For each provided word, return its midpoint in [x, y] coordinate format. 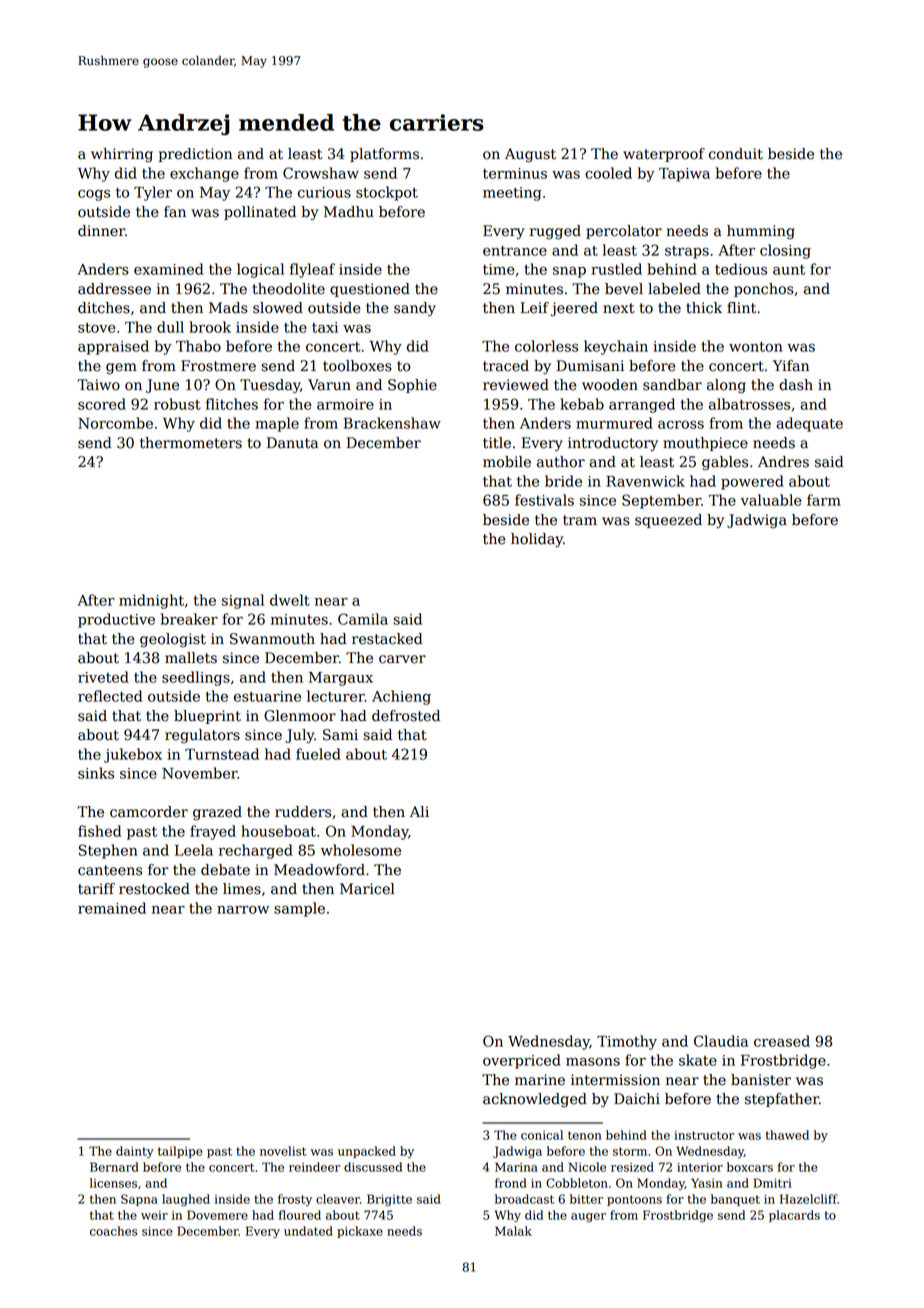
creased [782, 1041]
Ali [419, 811]
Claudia [721, 1041]
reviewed [516, 385]
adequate [809, 424]
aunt [789, 270]
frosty [295, 1200]
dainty [135, 1152]
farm [824, 500]
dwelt [290, 600]
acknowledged [535, 1100]
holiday [537, 540]
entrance [515, 251]
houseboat [278, 831]
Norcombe [115, 423]
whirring [122, 155]
